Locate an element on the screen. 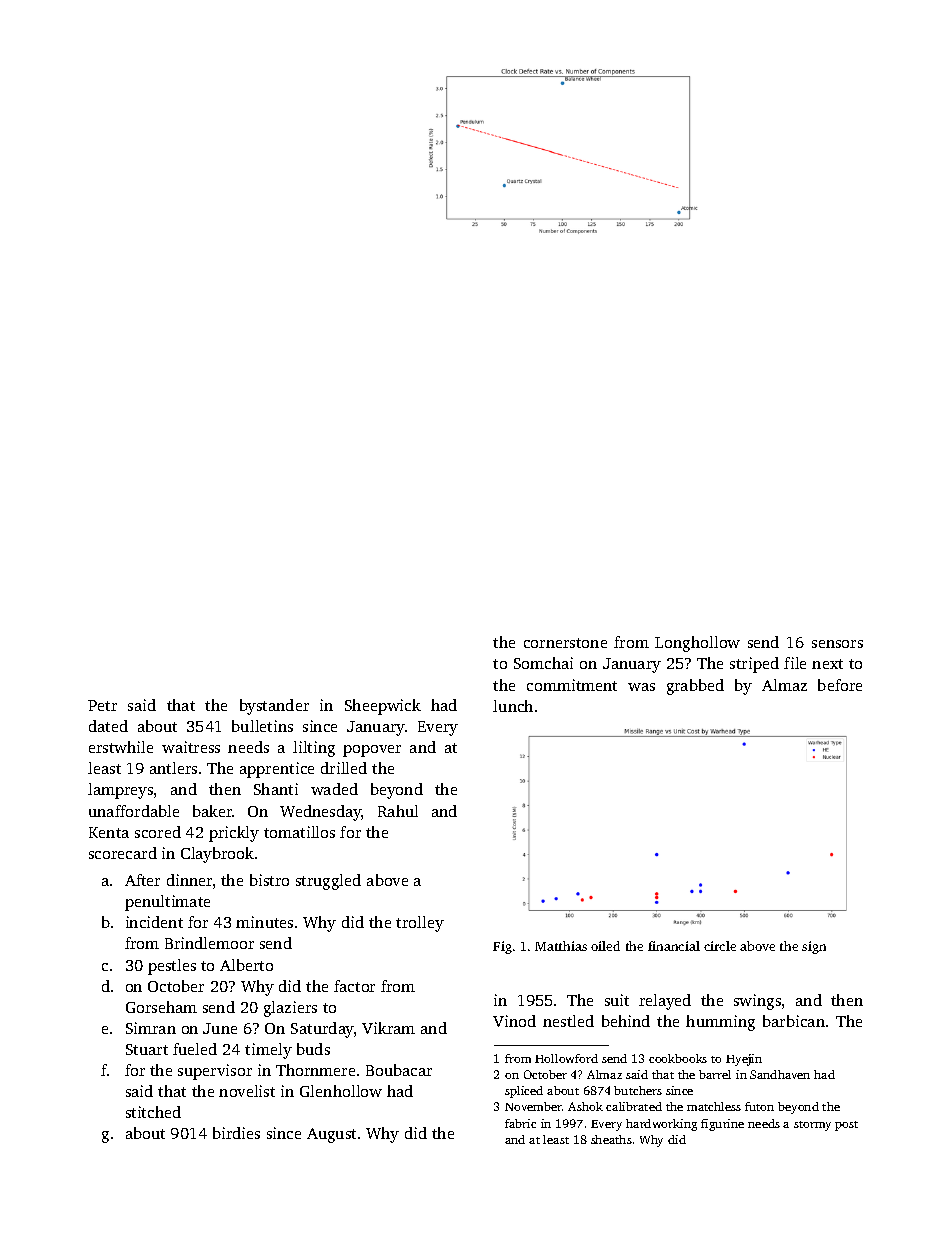 This screenshot has height=1233, width=952. Rahul is located at coordinates (398, 811).
